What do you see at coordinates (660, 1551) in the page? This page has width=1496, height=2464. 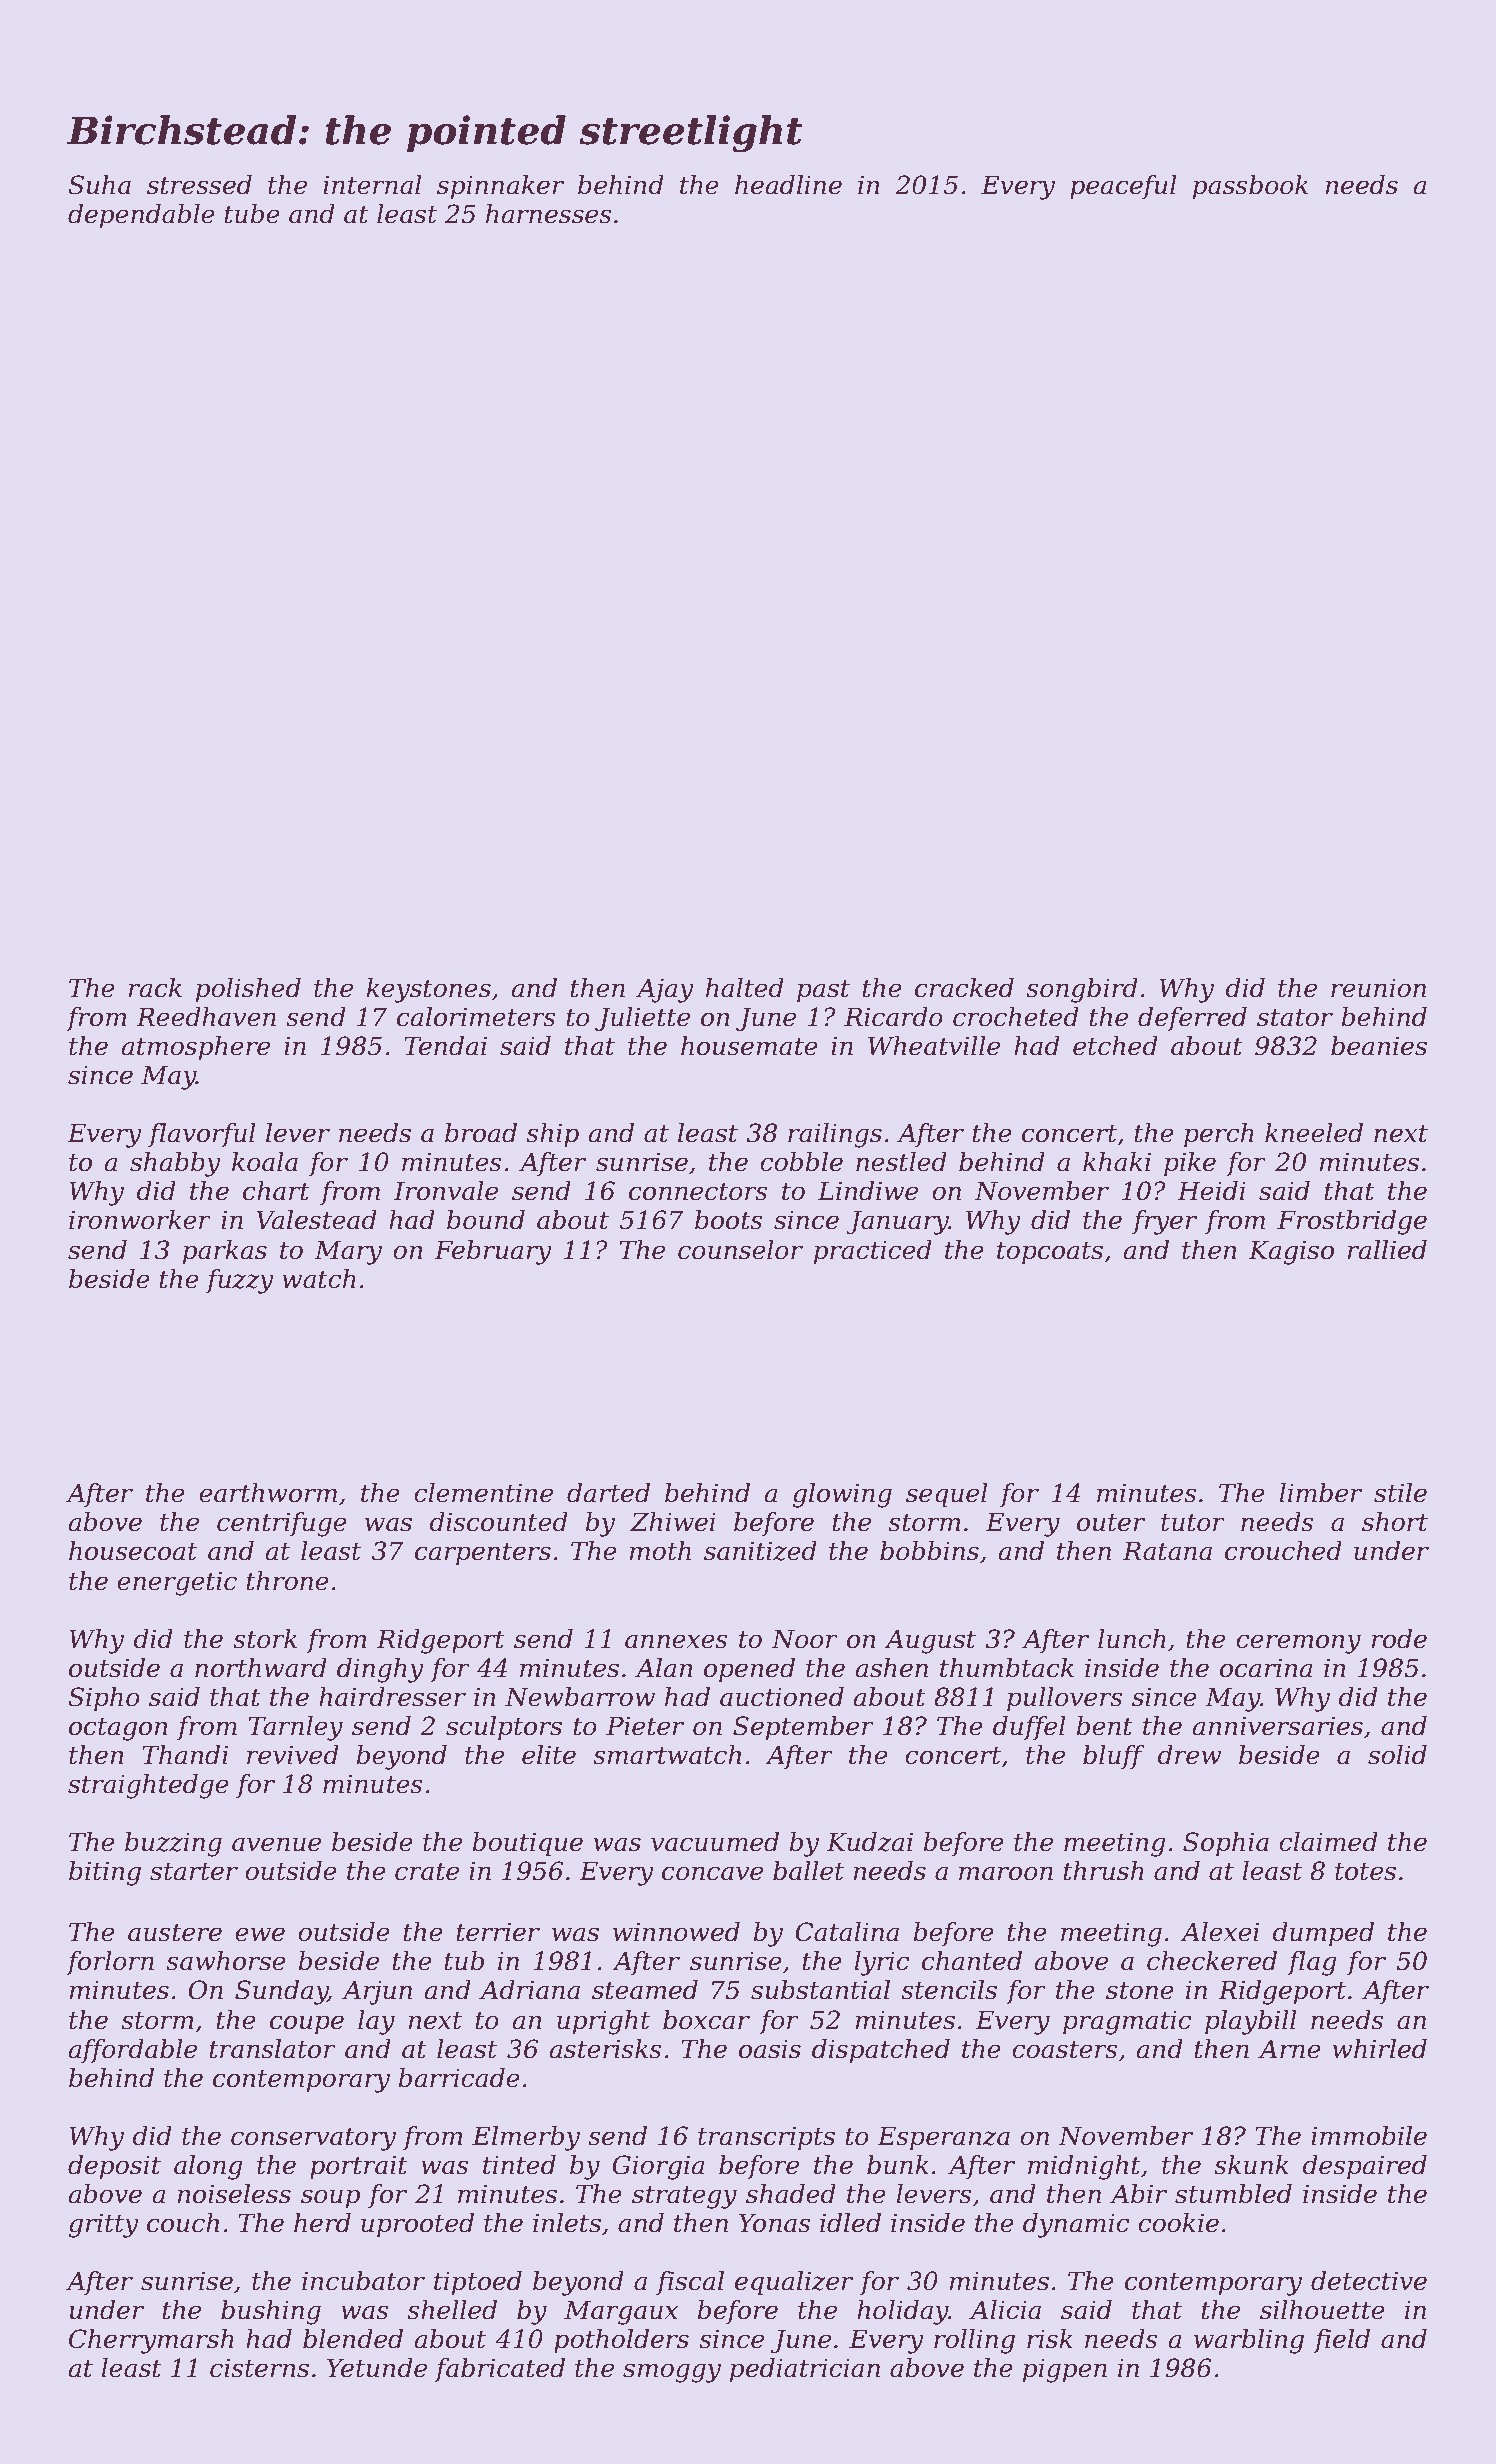 I see `moth` at bounding box center [660, 1551].
